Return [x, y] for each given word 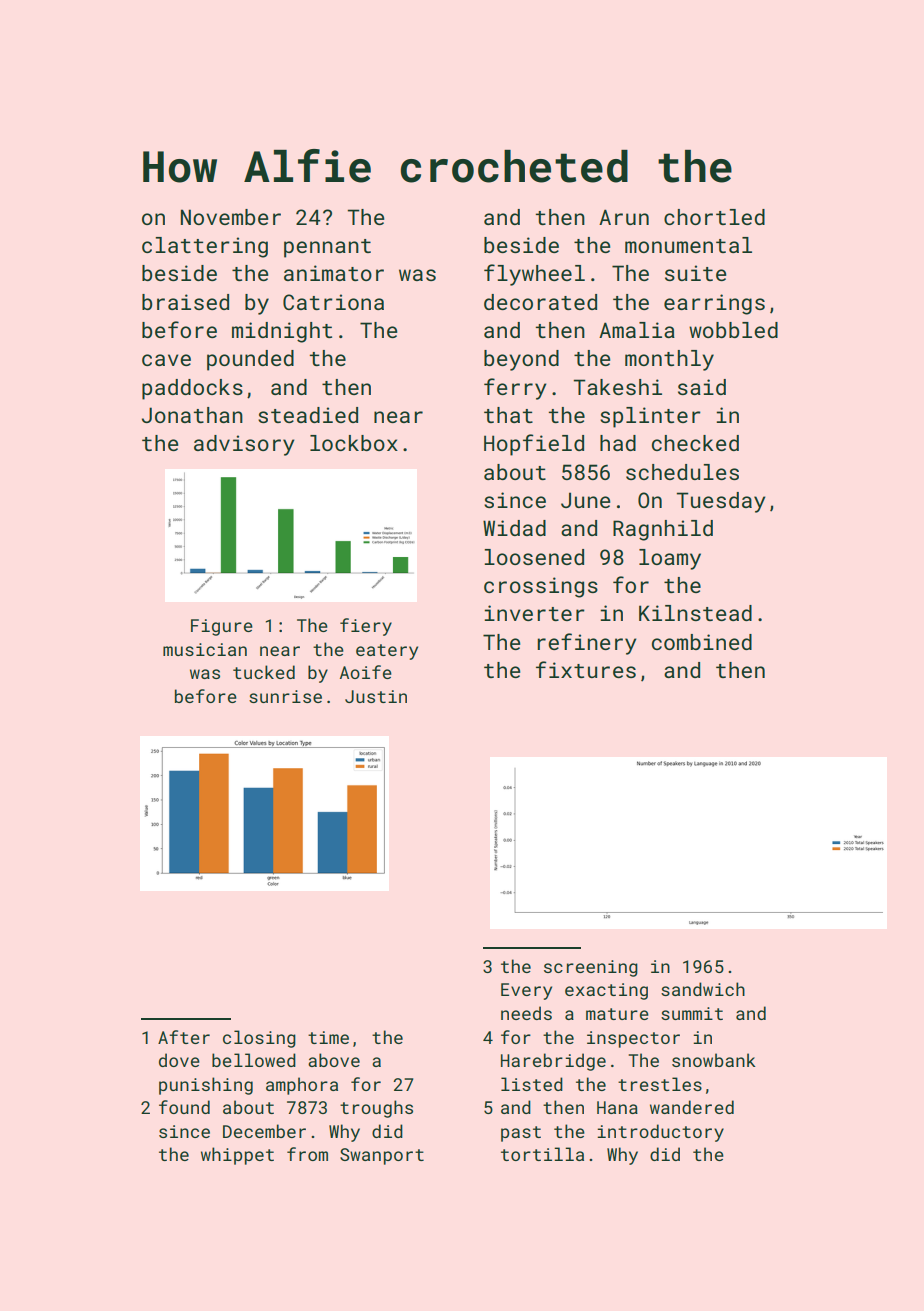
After [184, 1037]
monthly [669, 360]
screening [591, 968]
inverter [535, 613]
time [328, 1037]
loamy [670, 559]
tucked [264, 672]
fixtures [586, 669]
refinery [587, 644]
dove [179, 1060]
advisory [244, 445]
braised [185, 302]
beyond [521, 360]
